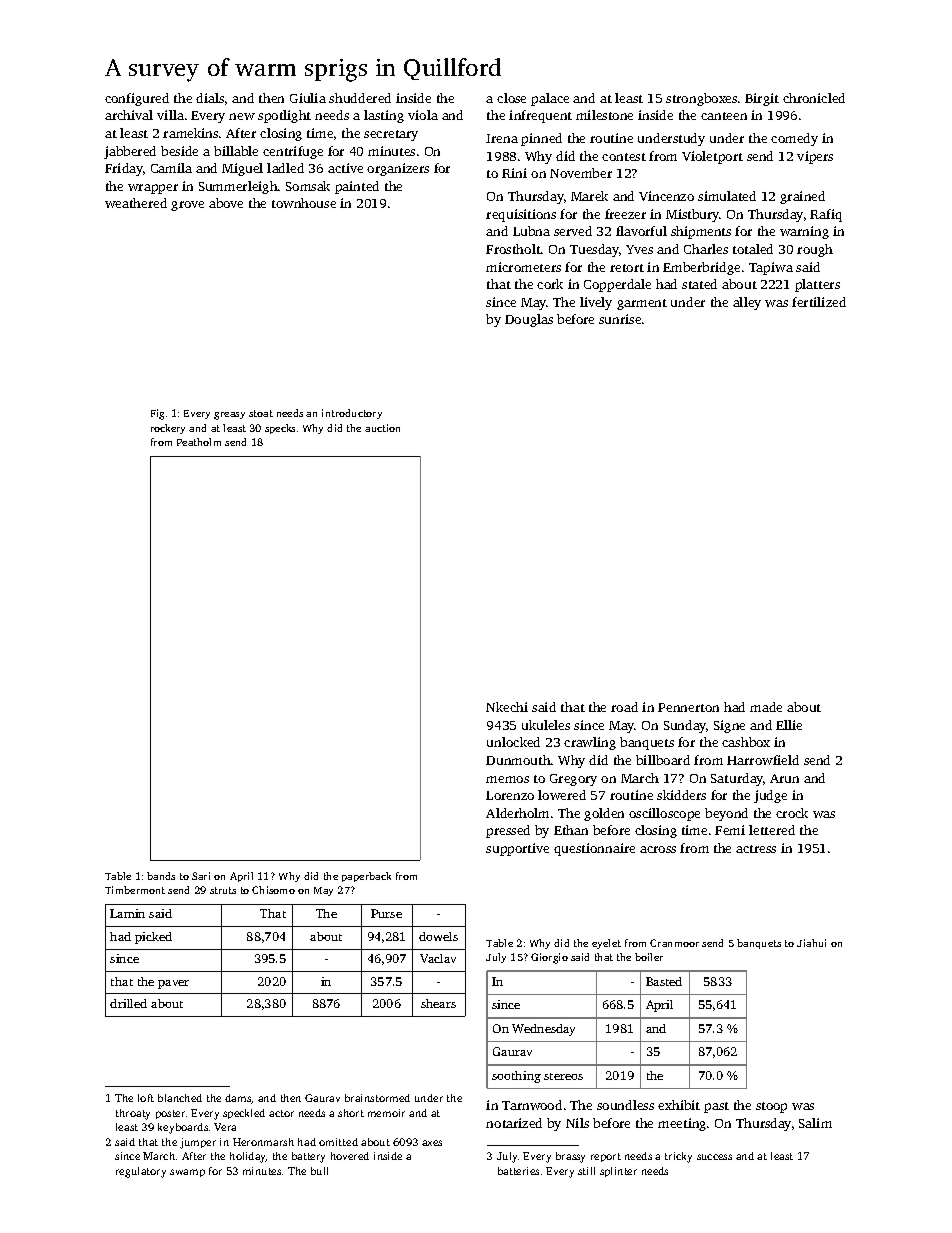 The image size is (952, 1233). I want to click on made, so click(766, 707).
